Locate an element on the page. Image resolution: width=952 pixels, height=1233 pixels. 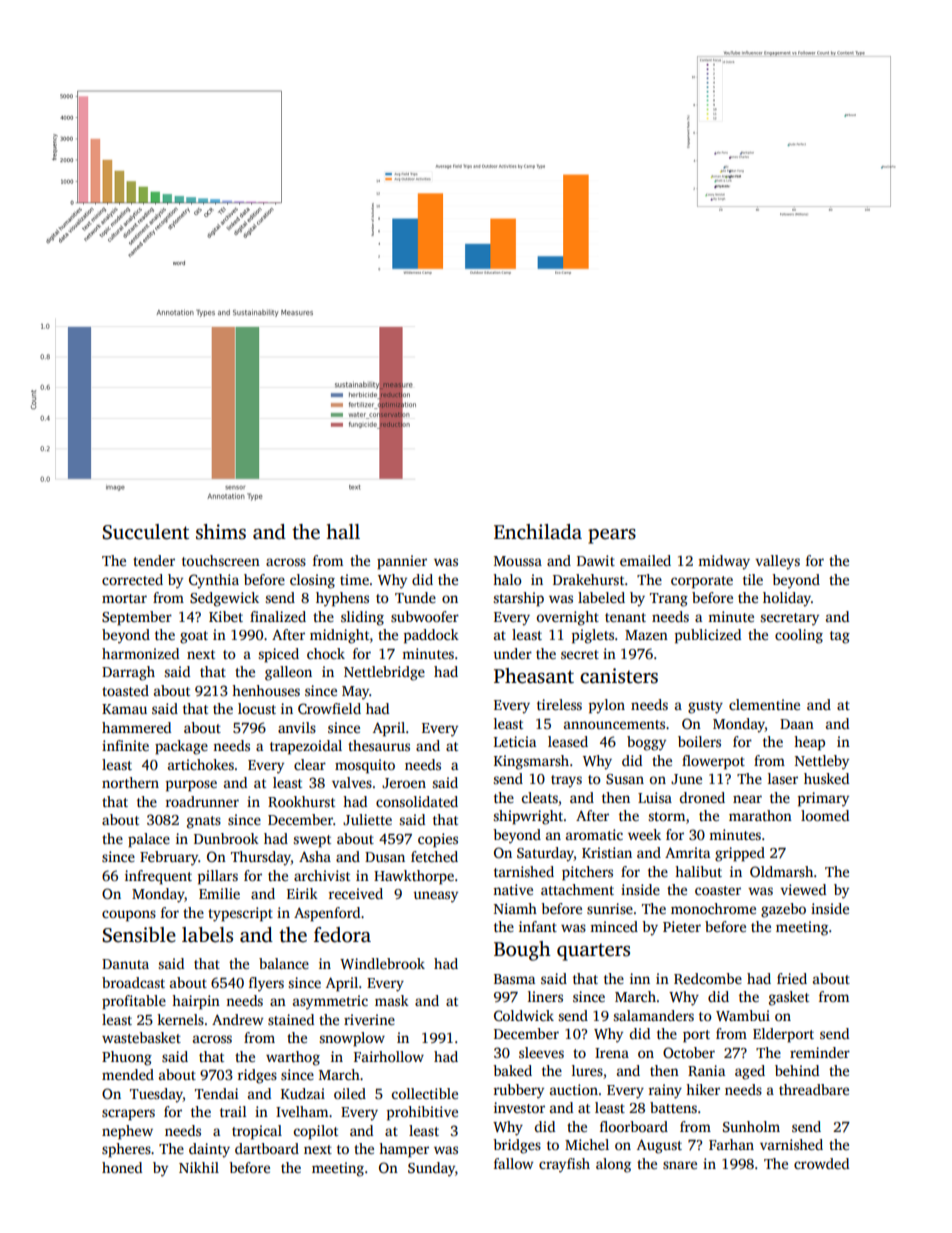
trays is located at coordinates (566, 781).
